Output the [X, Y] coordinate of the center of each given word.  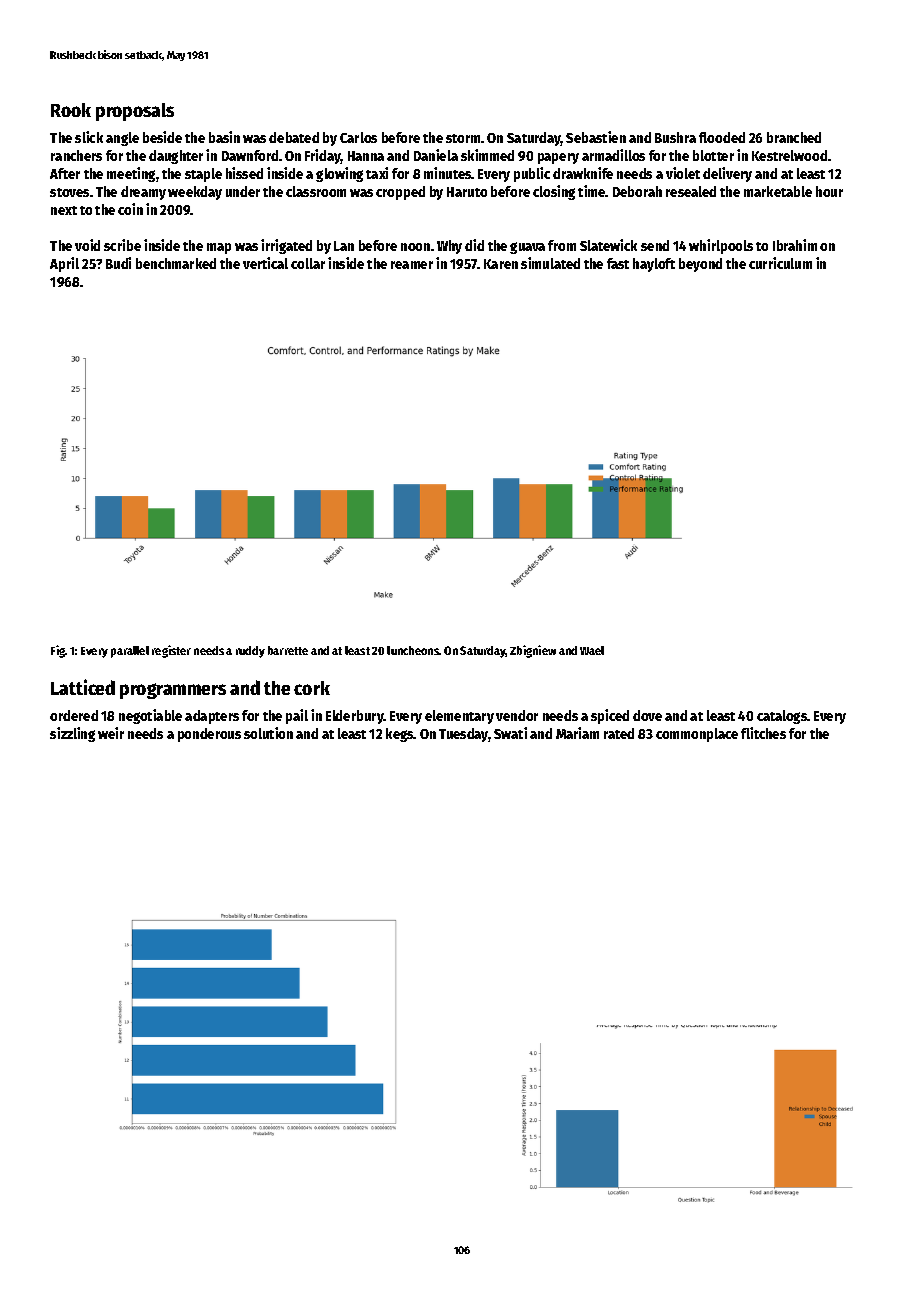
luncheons [413, 650]
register [171, 651]
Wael [592, 650]
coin [130, 209]
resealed [691, 191]
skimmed [487, 155]
